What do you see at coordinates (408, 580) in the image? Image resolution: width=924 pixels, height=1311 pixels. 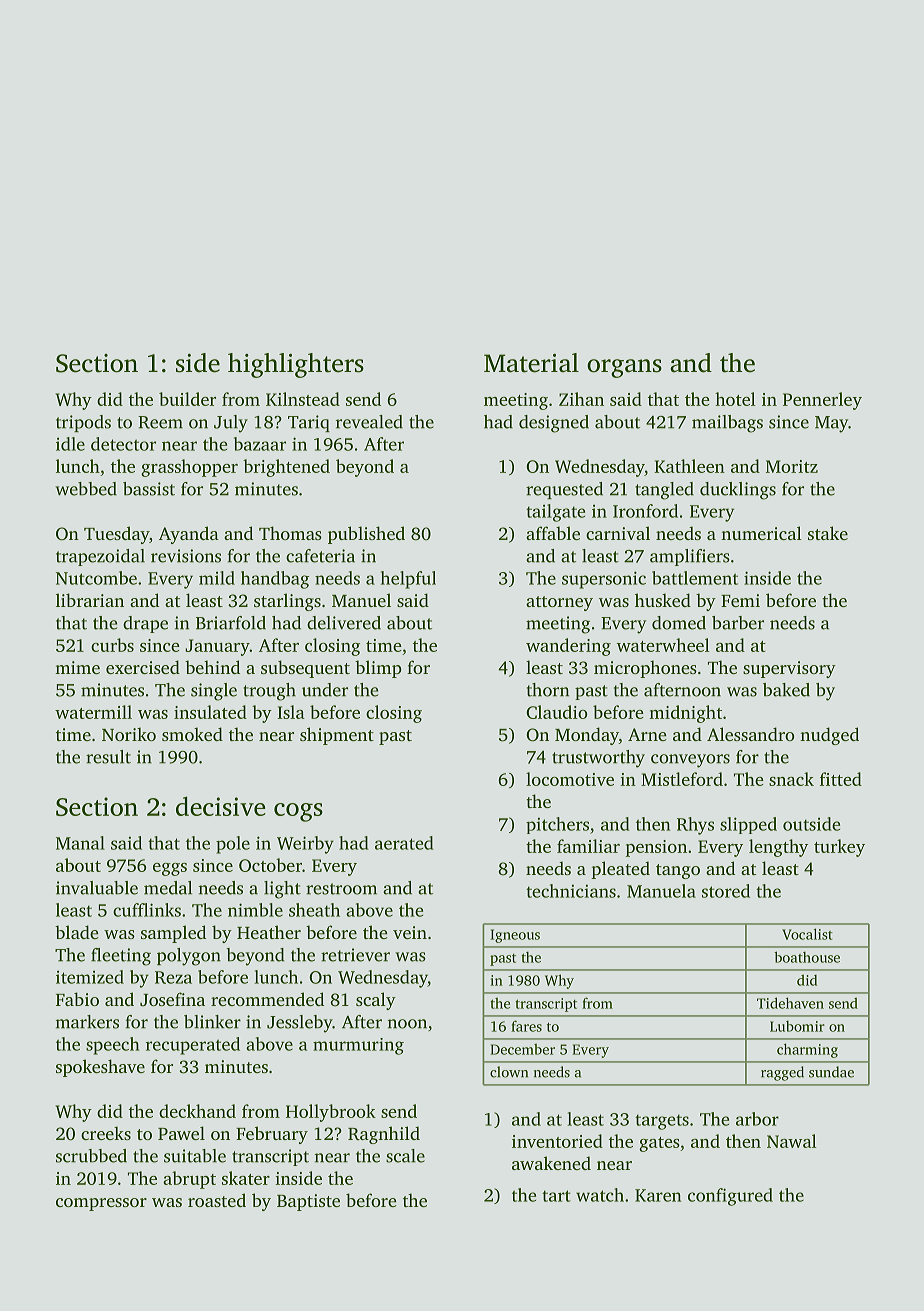 I see `helpful` at bounding box center [408, 580].
